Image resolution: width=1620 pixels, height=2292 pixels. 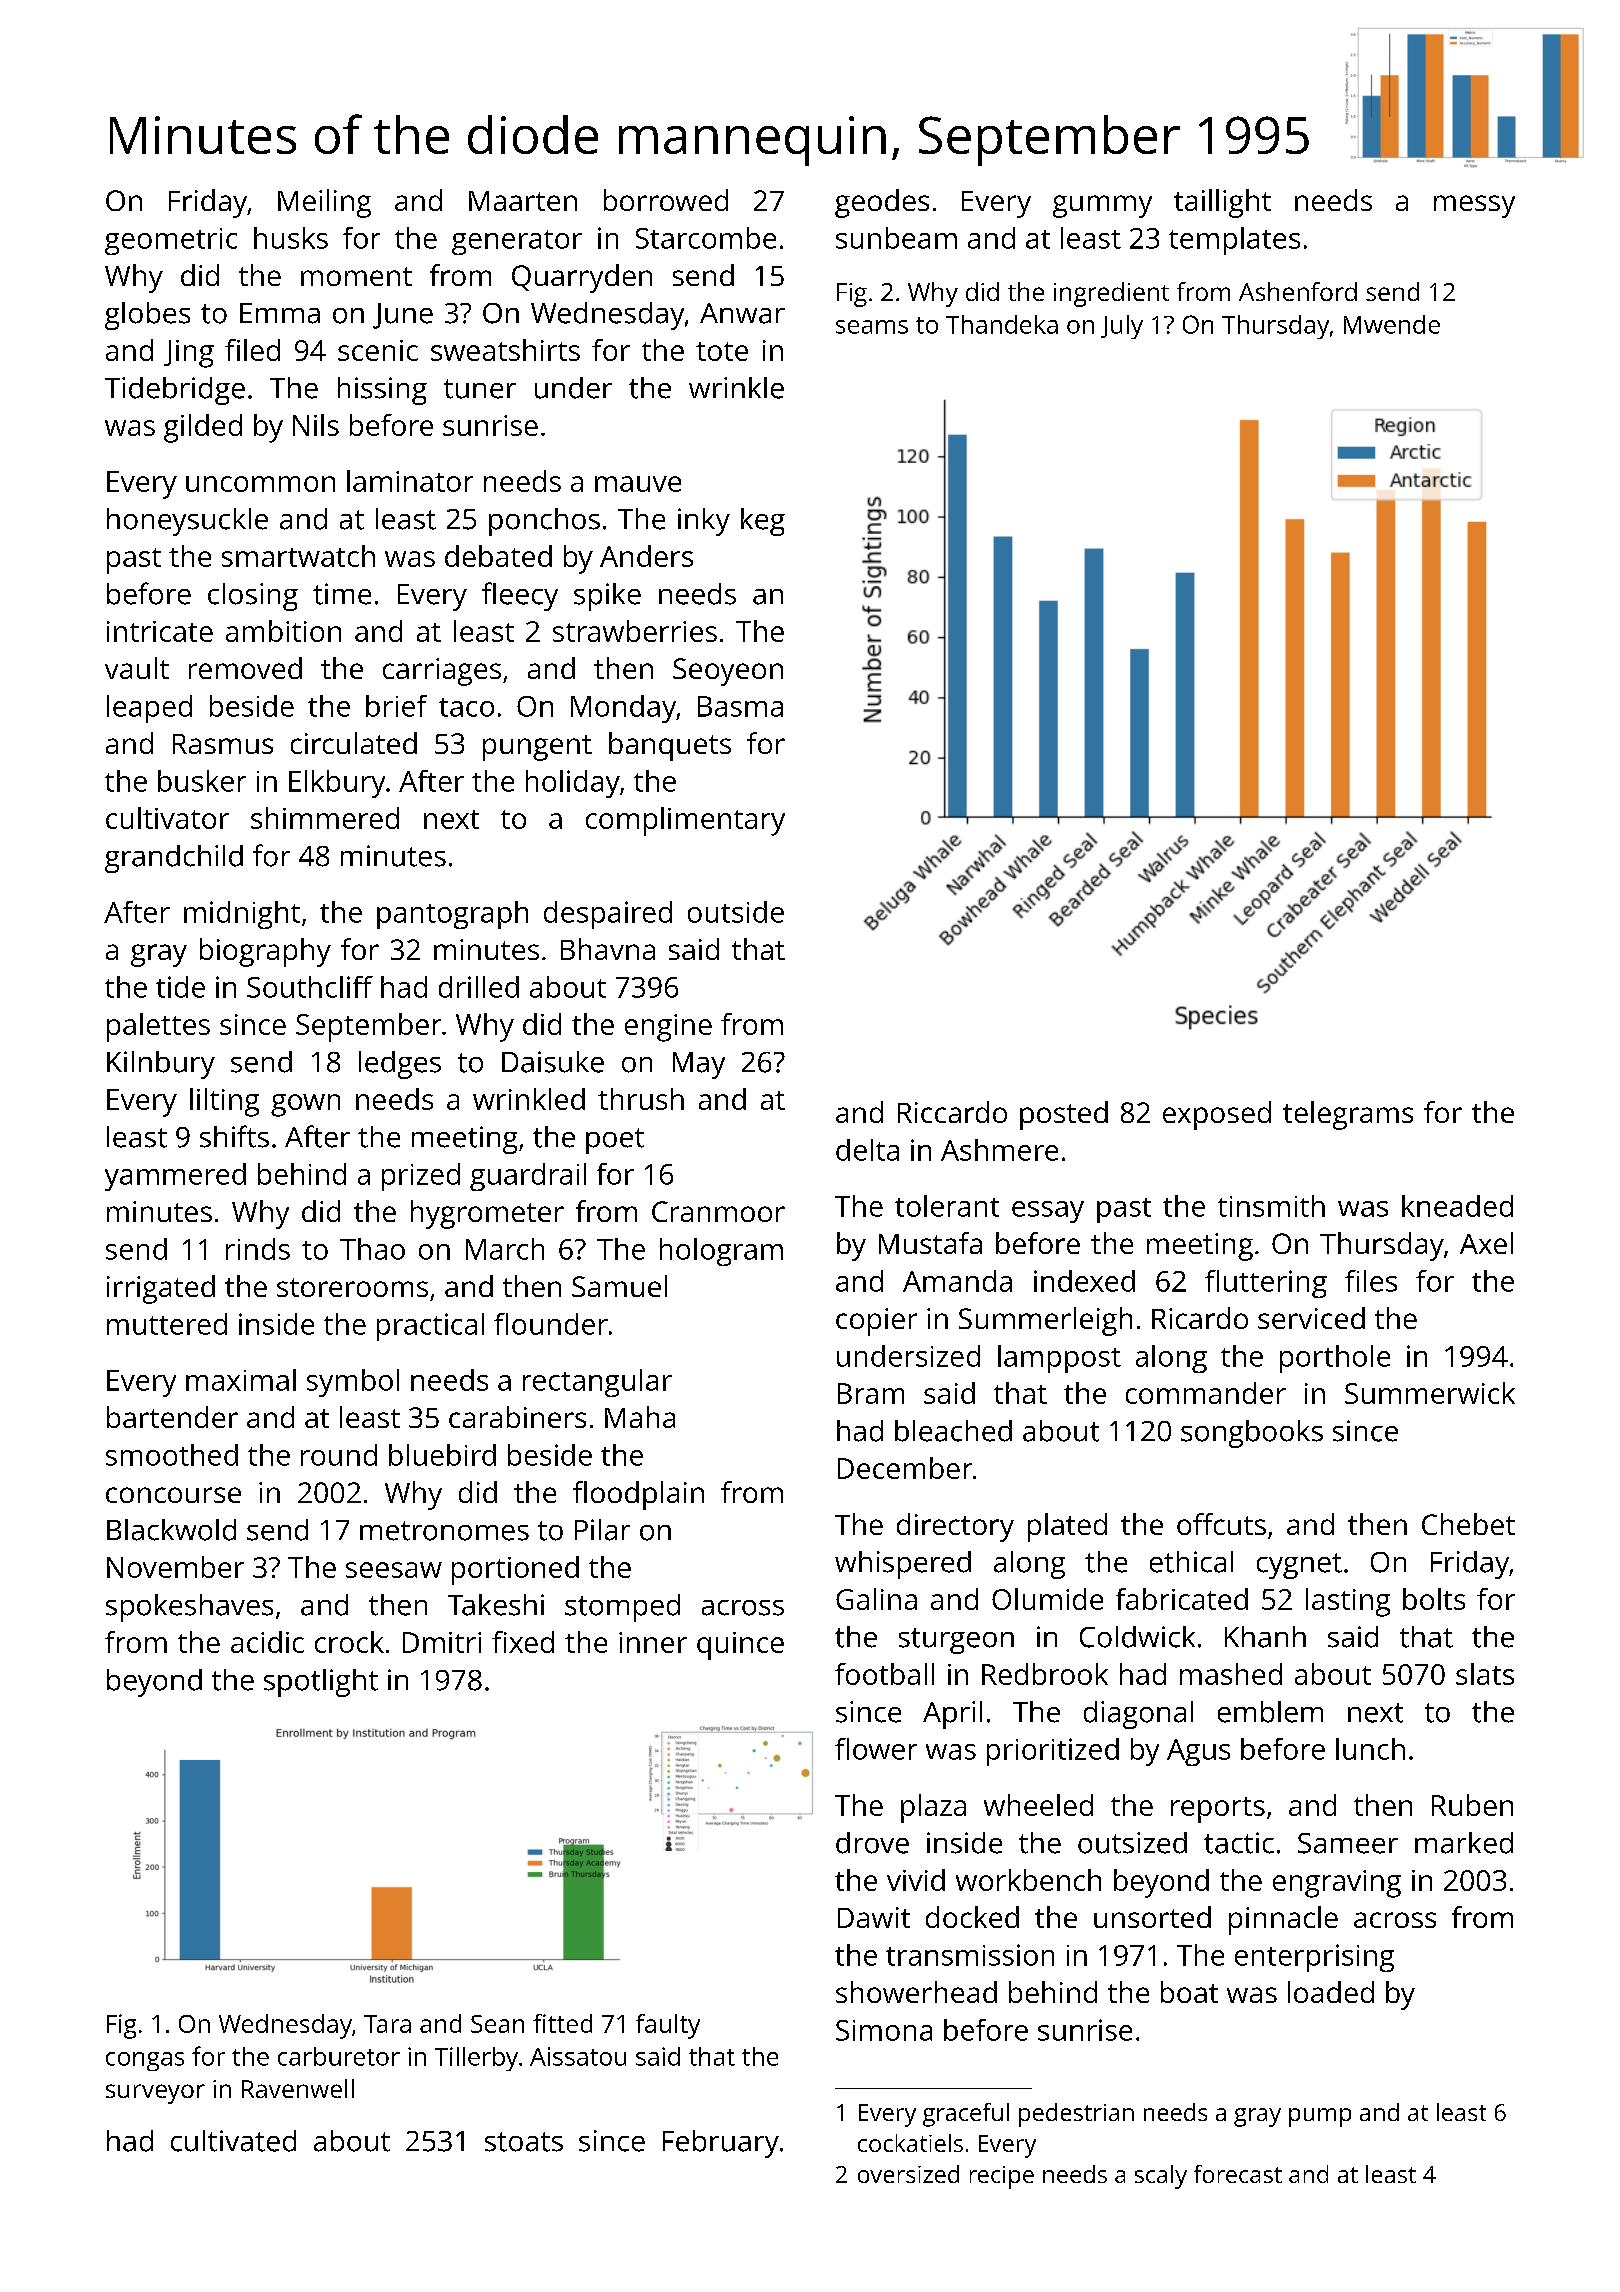 What do you see at coordinates (740, 706) in the document?
I see `Basma` at bounding box center [740, 706].
